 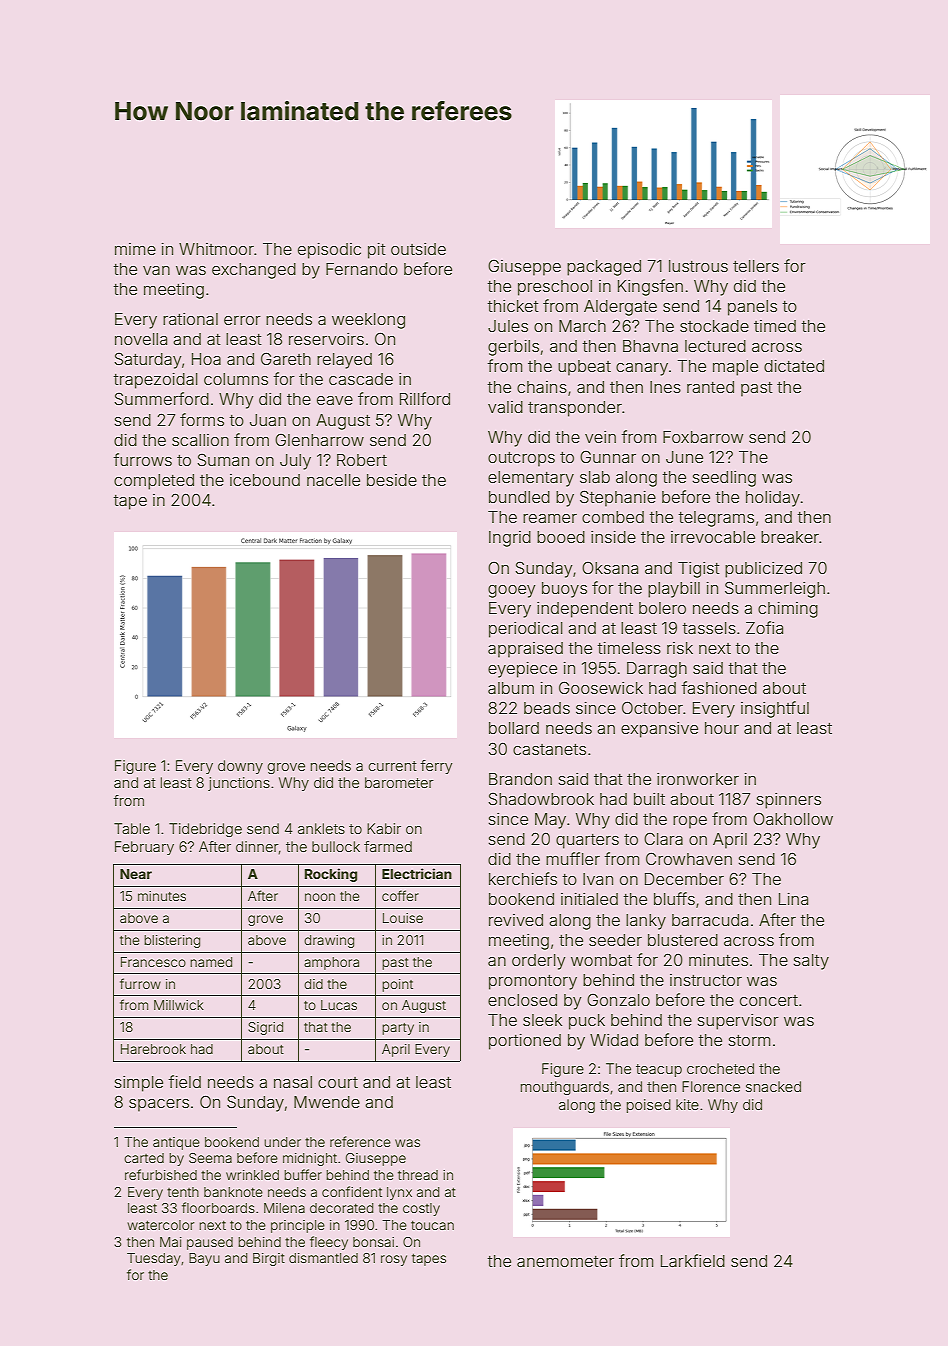 I want to click on outside, so click(x=418, y=249).
